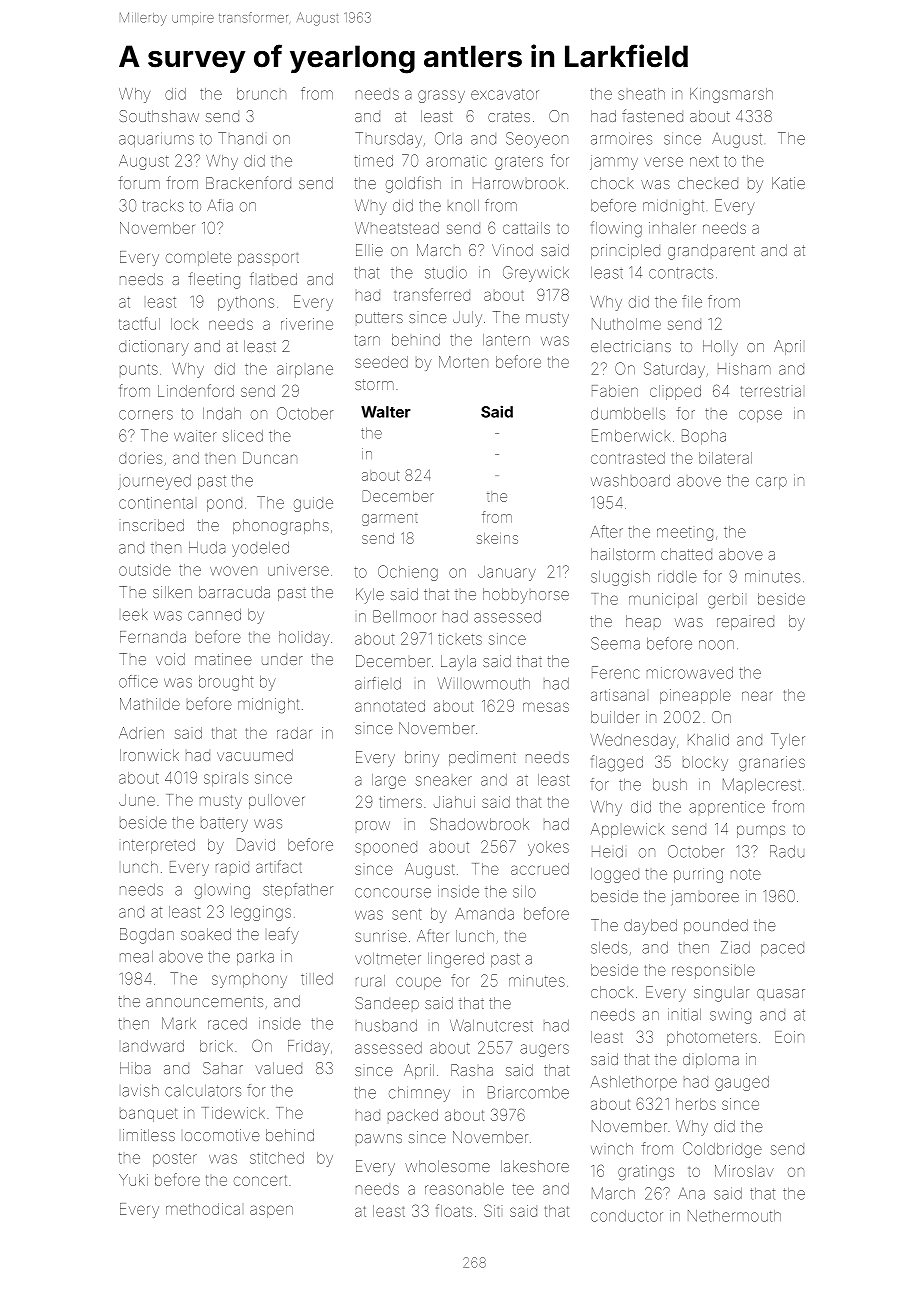  Describe the element at coordinates (628, 414) in the document. I see `dumbbells` at that location.
